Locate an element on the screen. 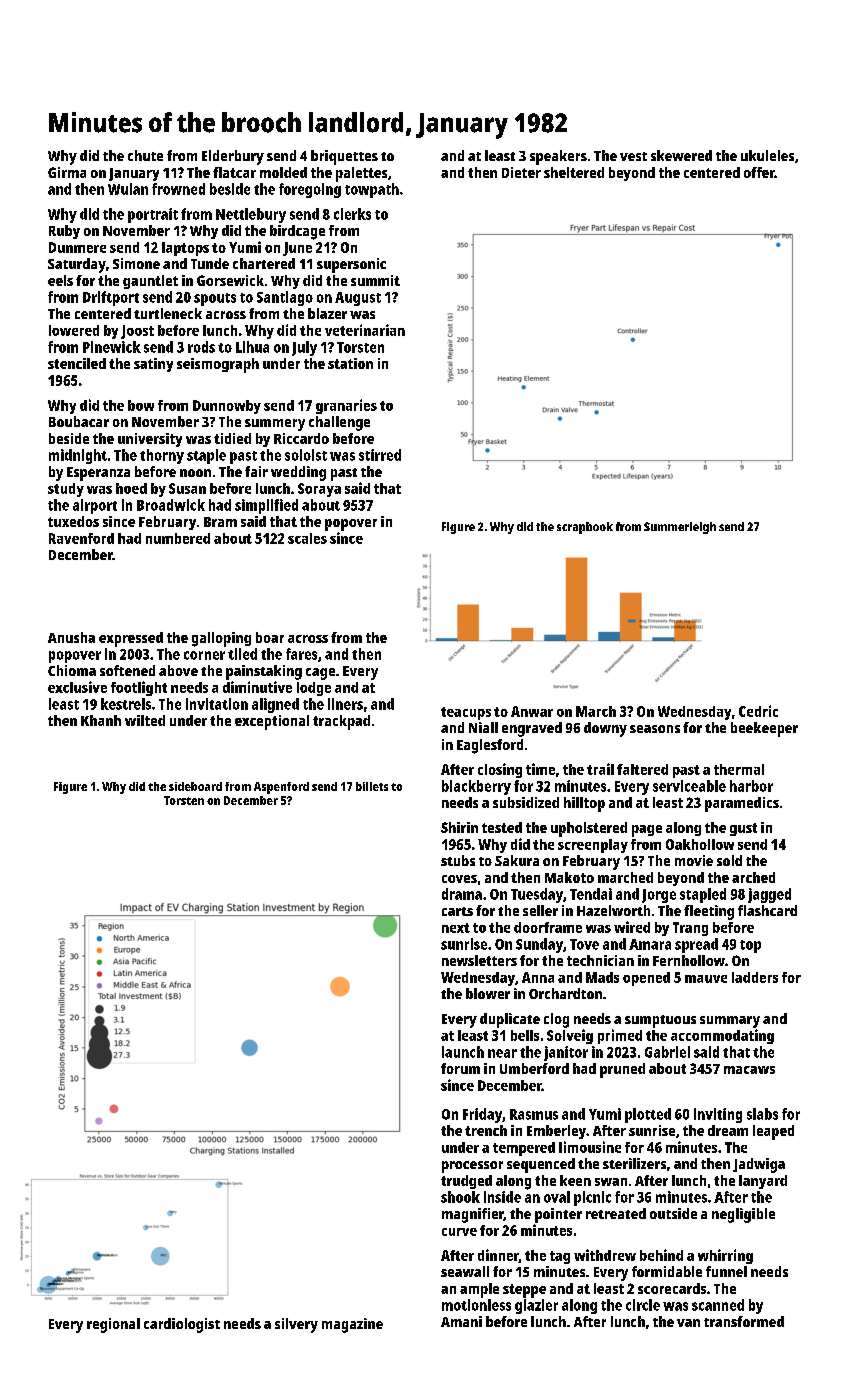  stubs is located at coordinates (458, 860).
